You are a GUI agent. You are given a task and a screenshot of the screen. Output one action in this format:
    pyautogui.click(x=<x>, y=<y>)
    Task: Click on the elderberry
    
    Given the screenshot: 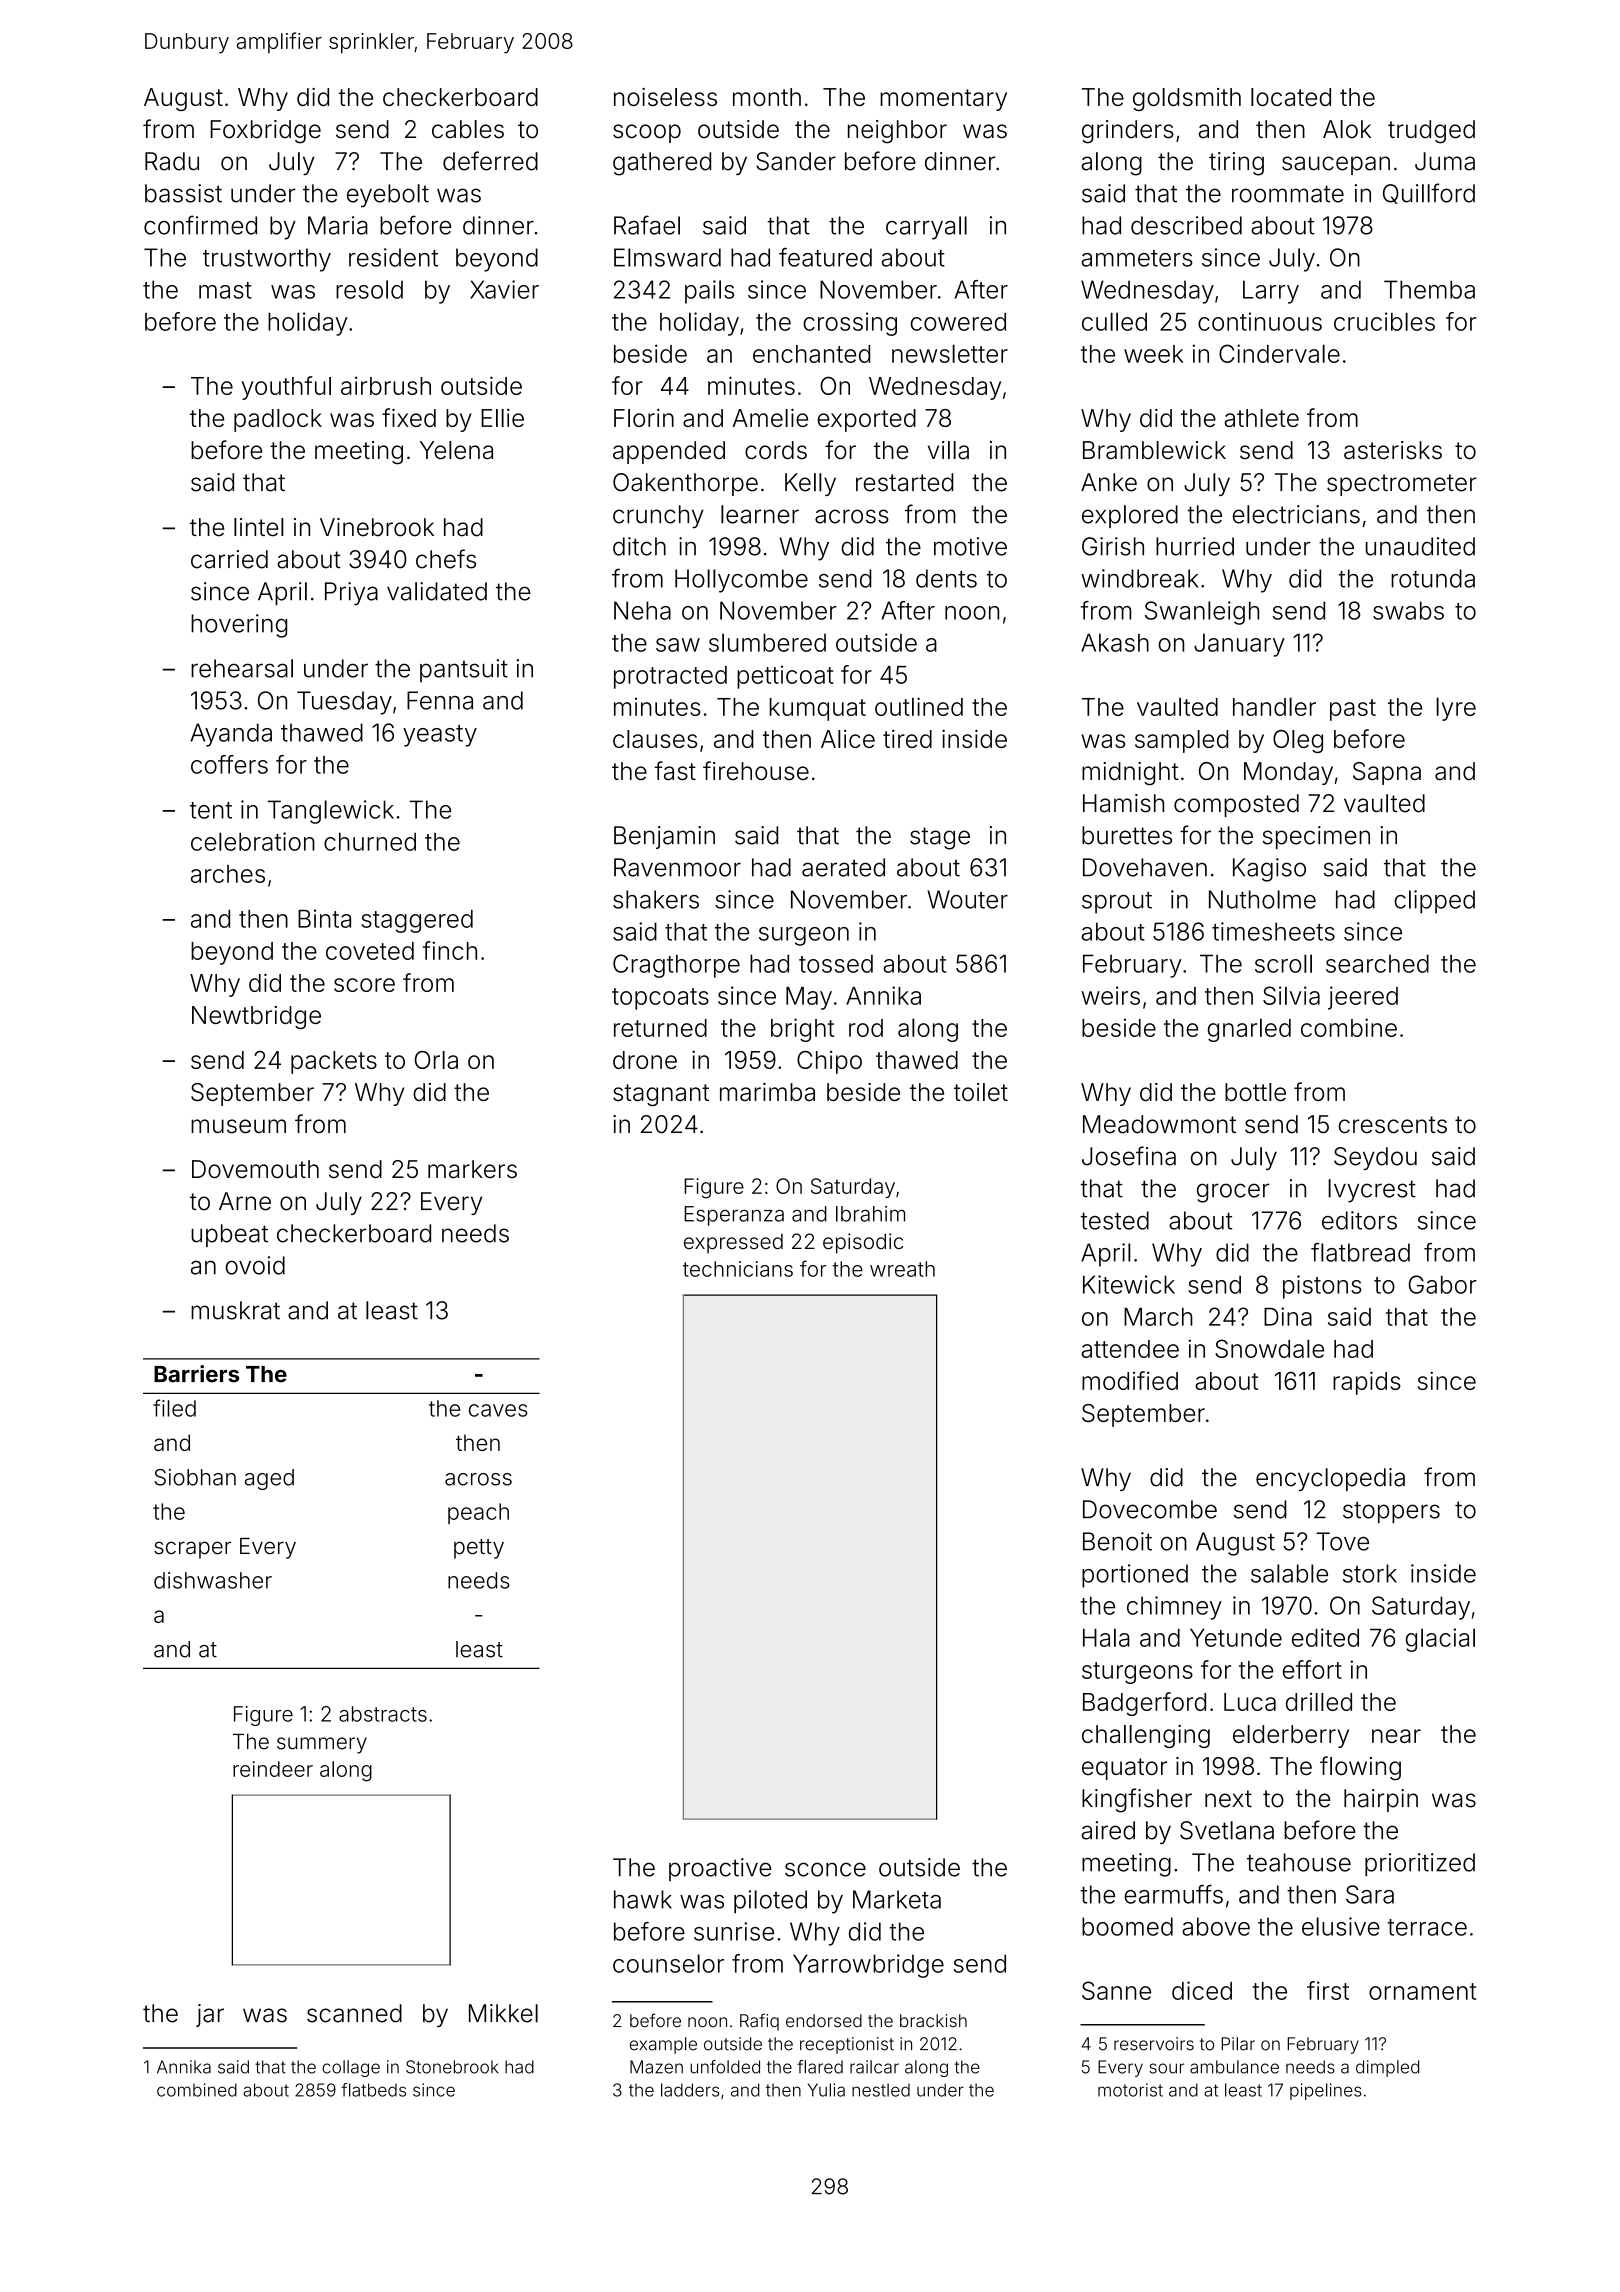 What is the action you would take?
    pyautogui.click(x=1291, y=1736)
